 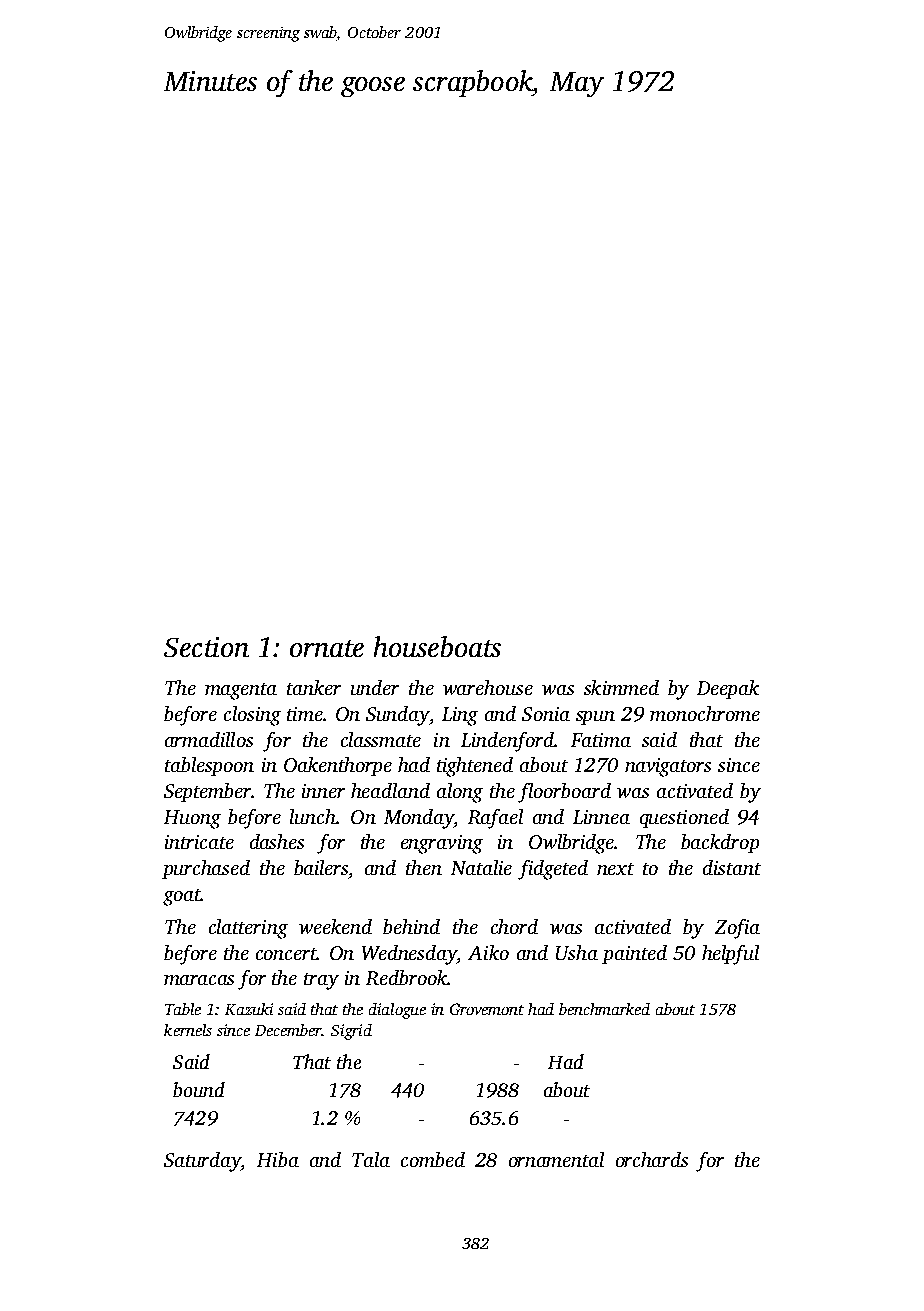 What do you see at coordinates (442, 844) in the screenshot?
I see `engraving` at bounding box center [442, 844].
